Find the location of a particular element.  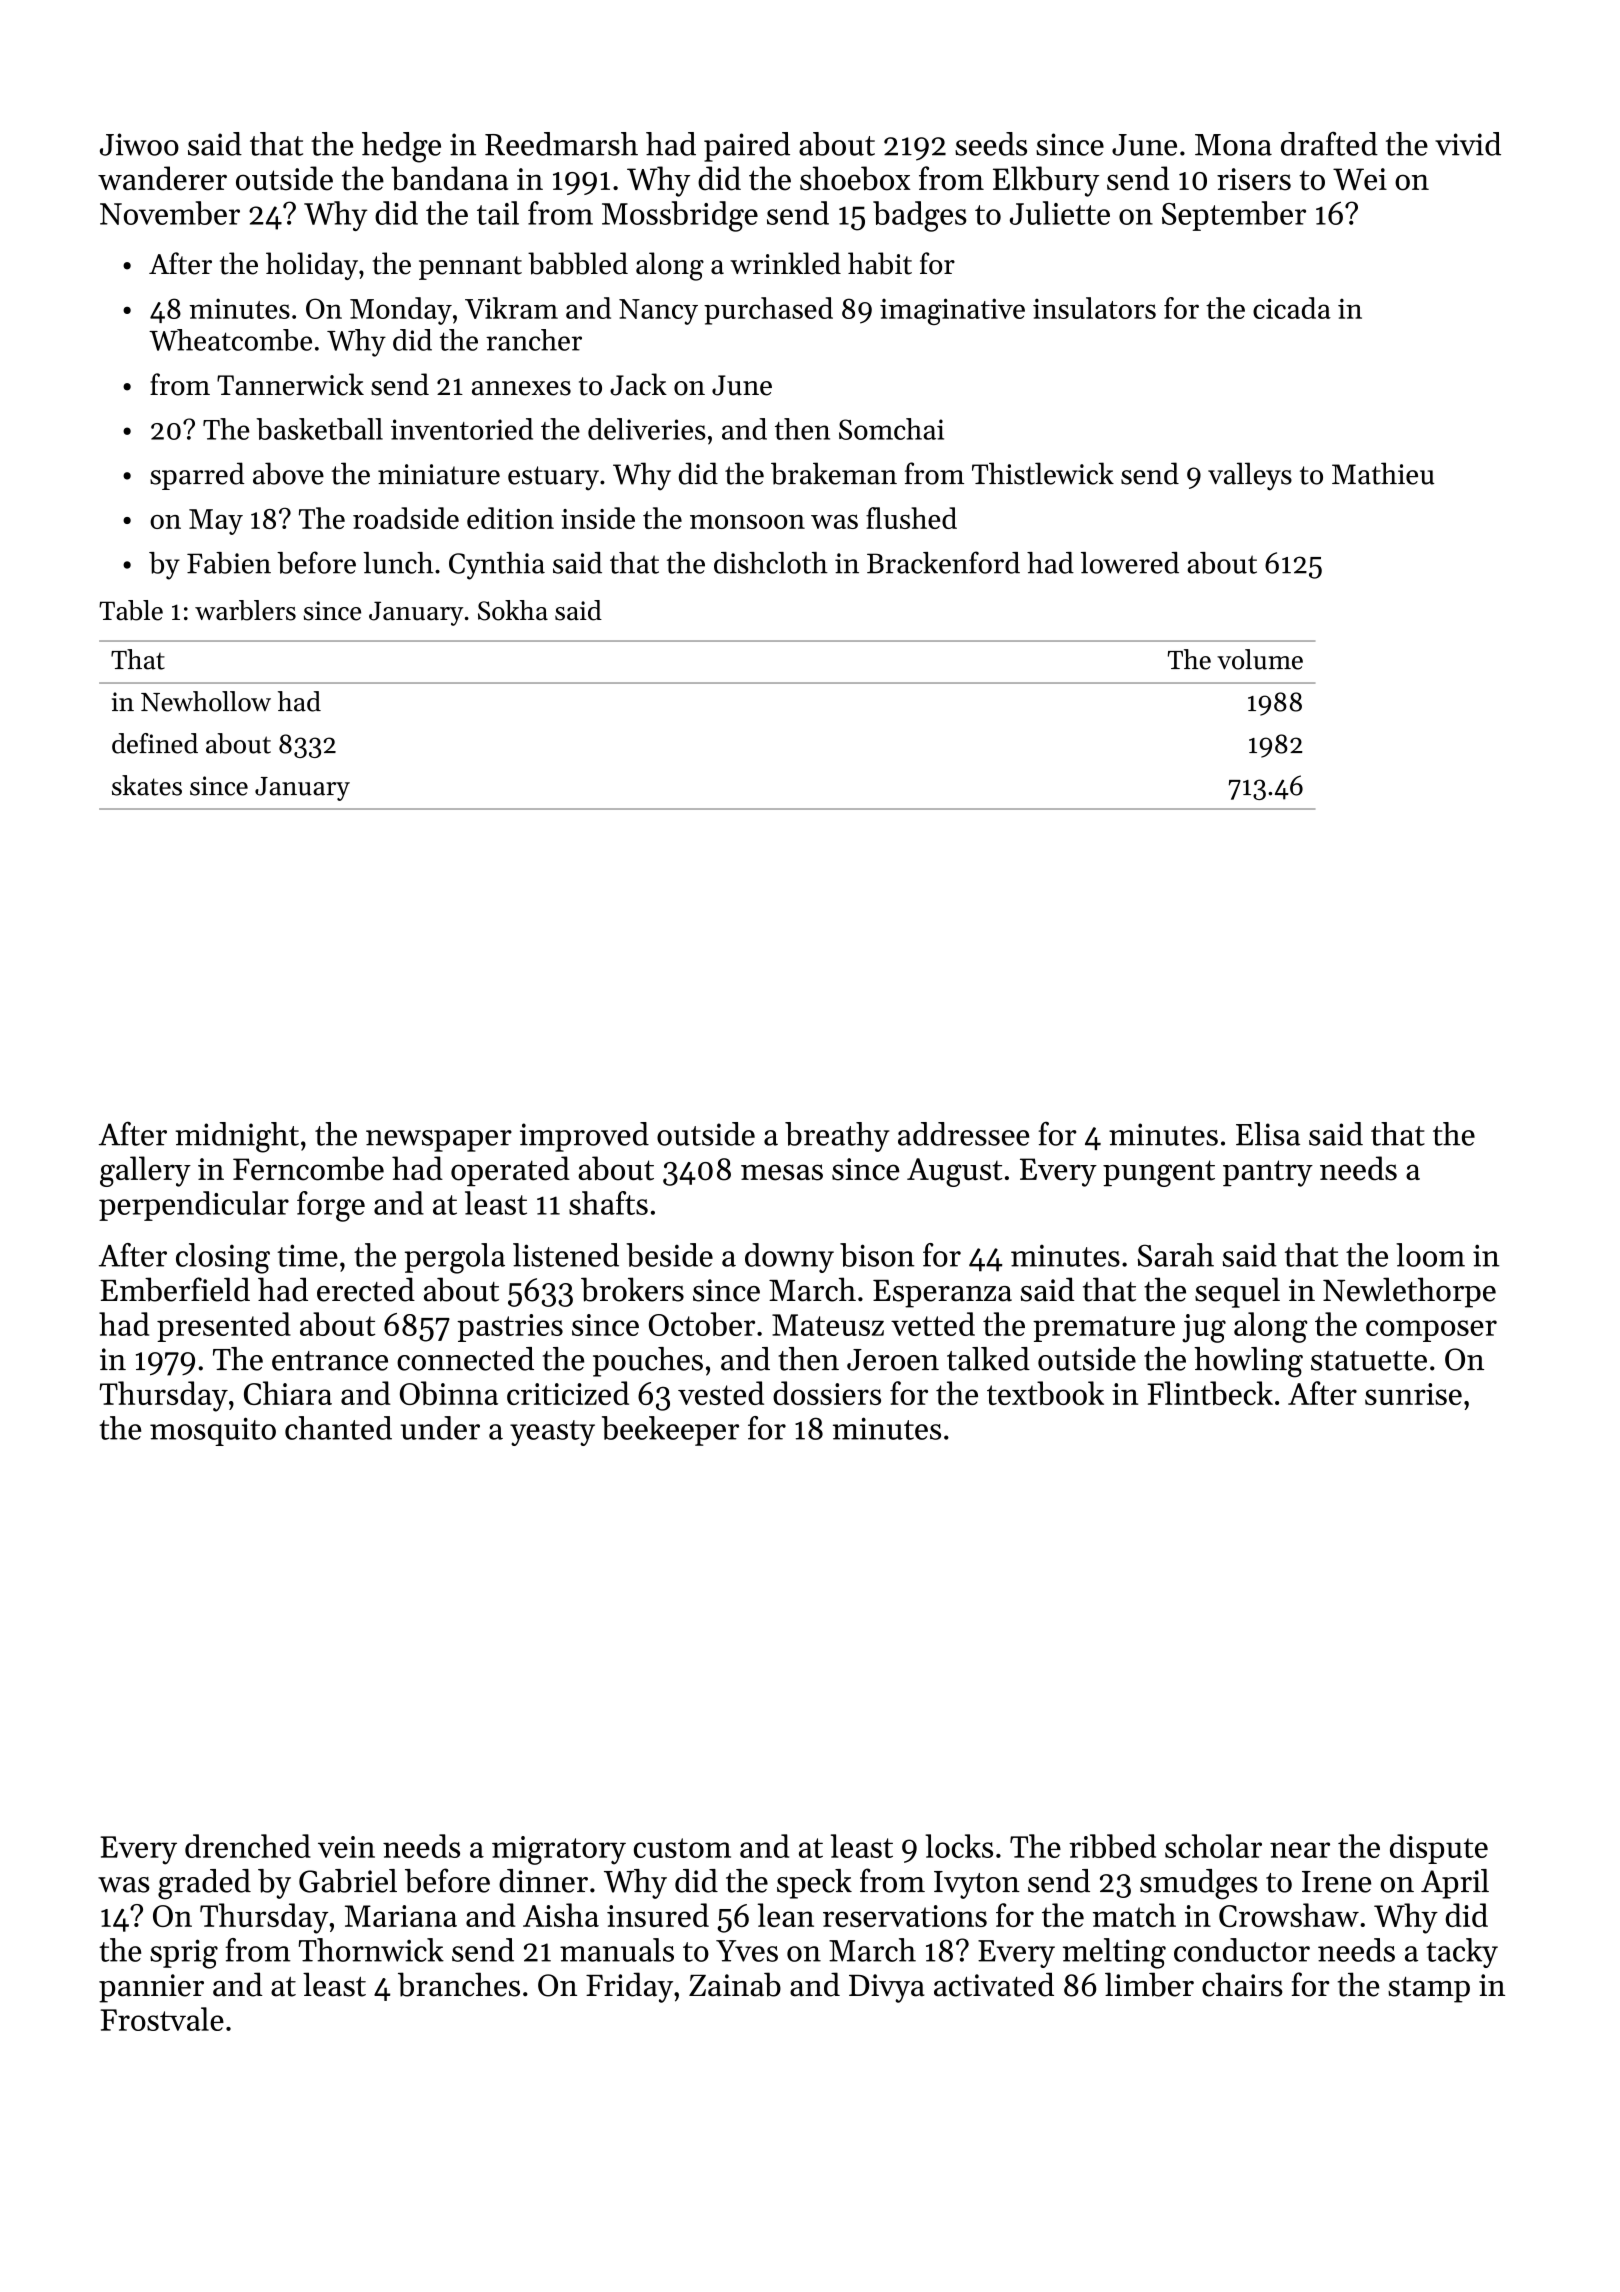

Frostvale is located at coordinates (162, 2019).
